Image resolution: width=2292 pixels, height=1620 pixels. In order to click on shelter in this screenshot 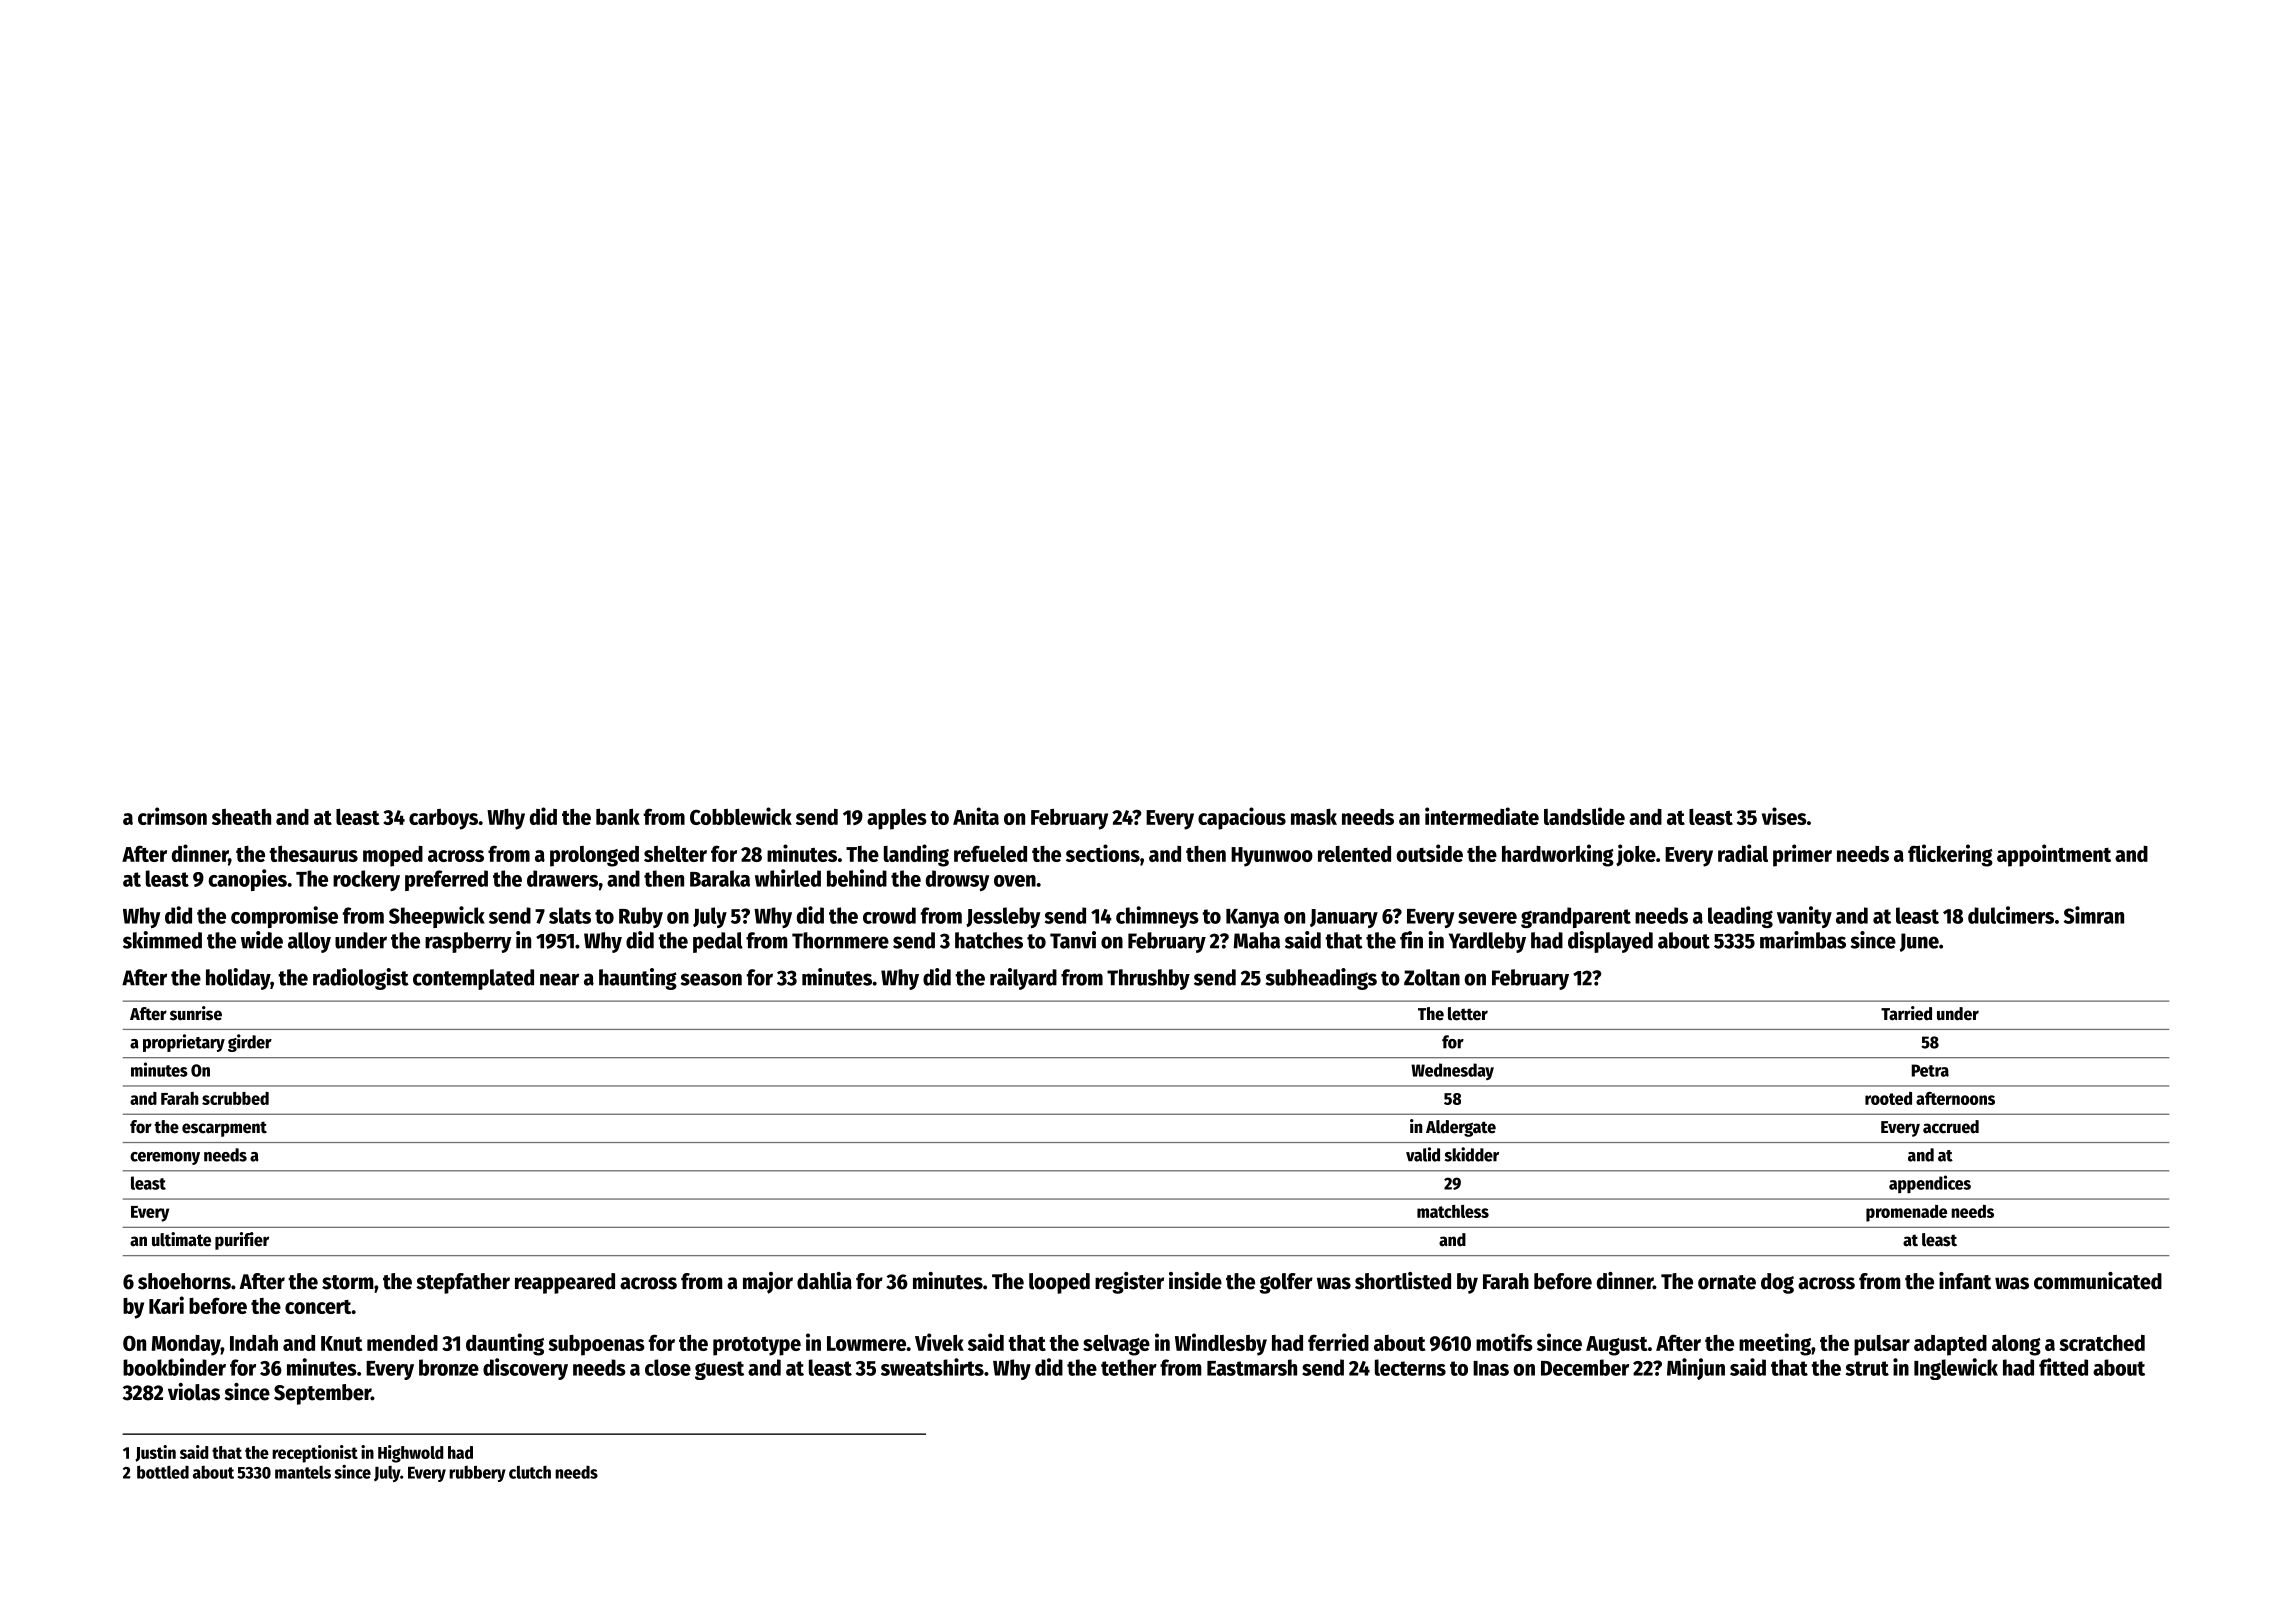, I will do `click(675, 854)`.
